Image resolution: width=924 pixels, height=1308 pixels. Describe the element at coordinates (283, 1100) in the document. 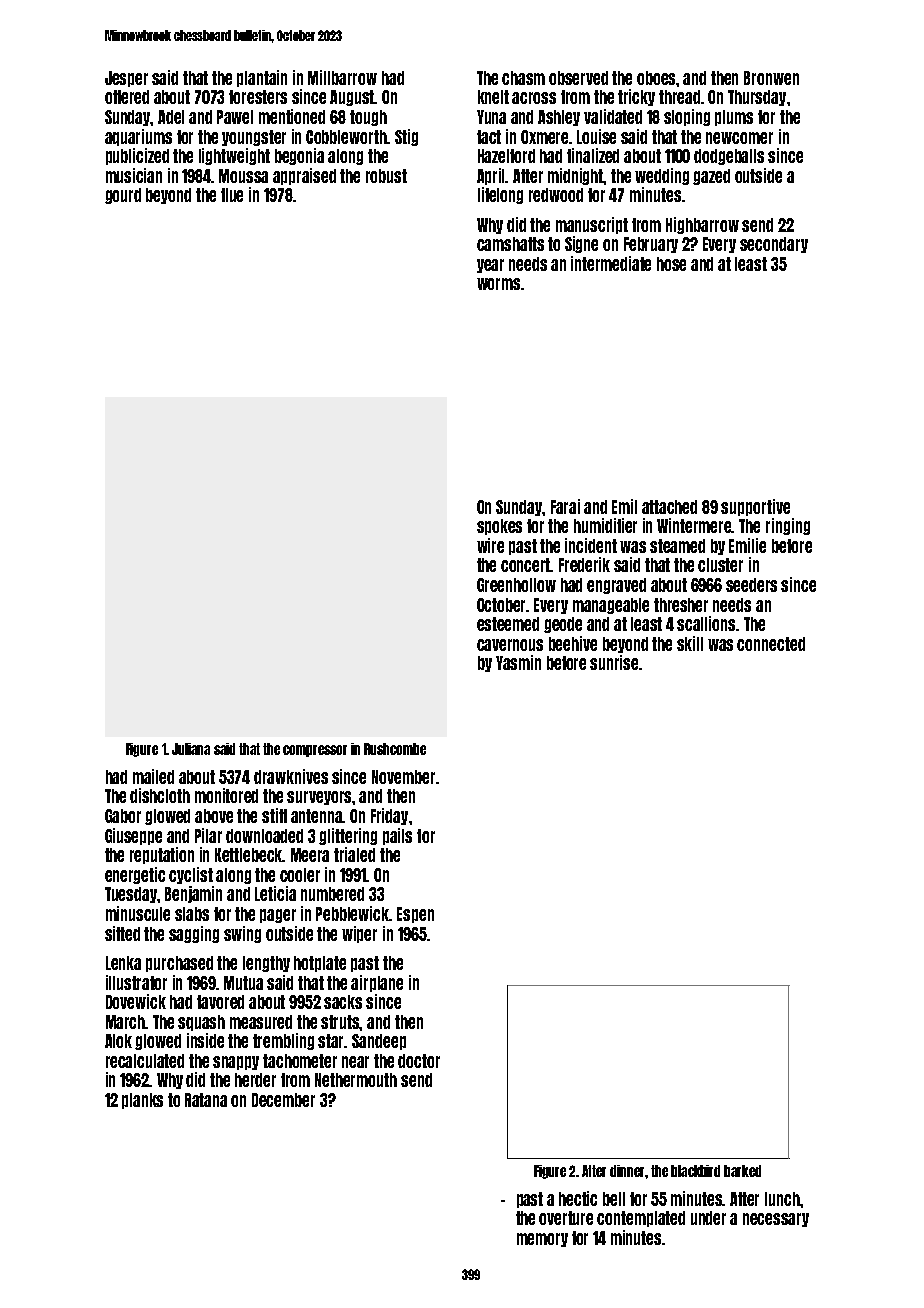

I see `December` at that location.
